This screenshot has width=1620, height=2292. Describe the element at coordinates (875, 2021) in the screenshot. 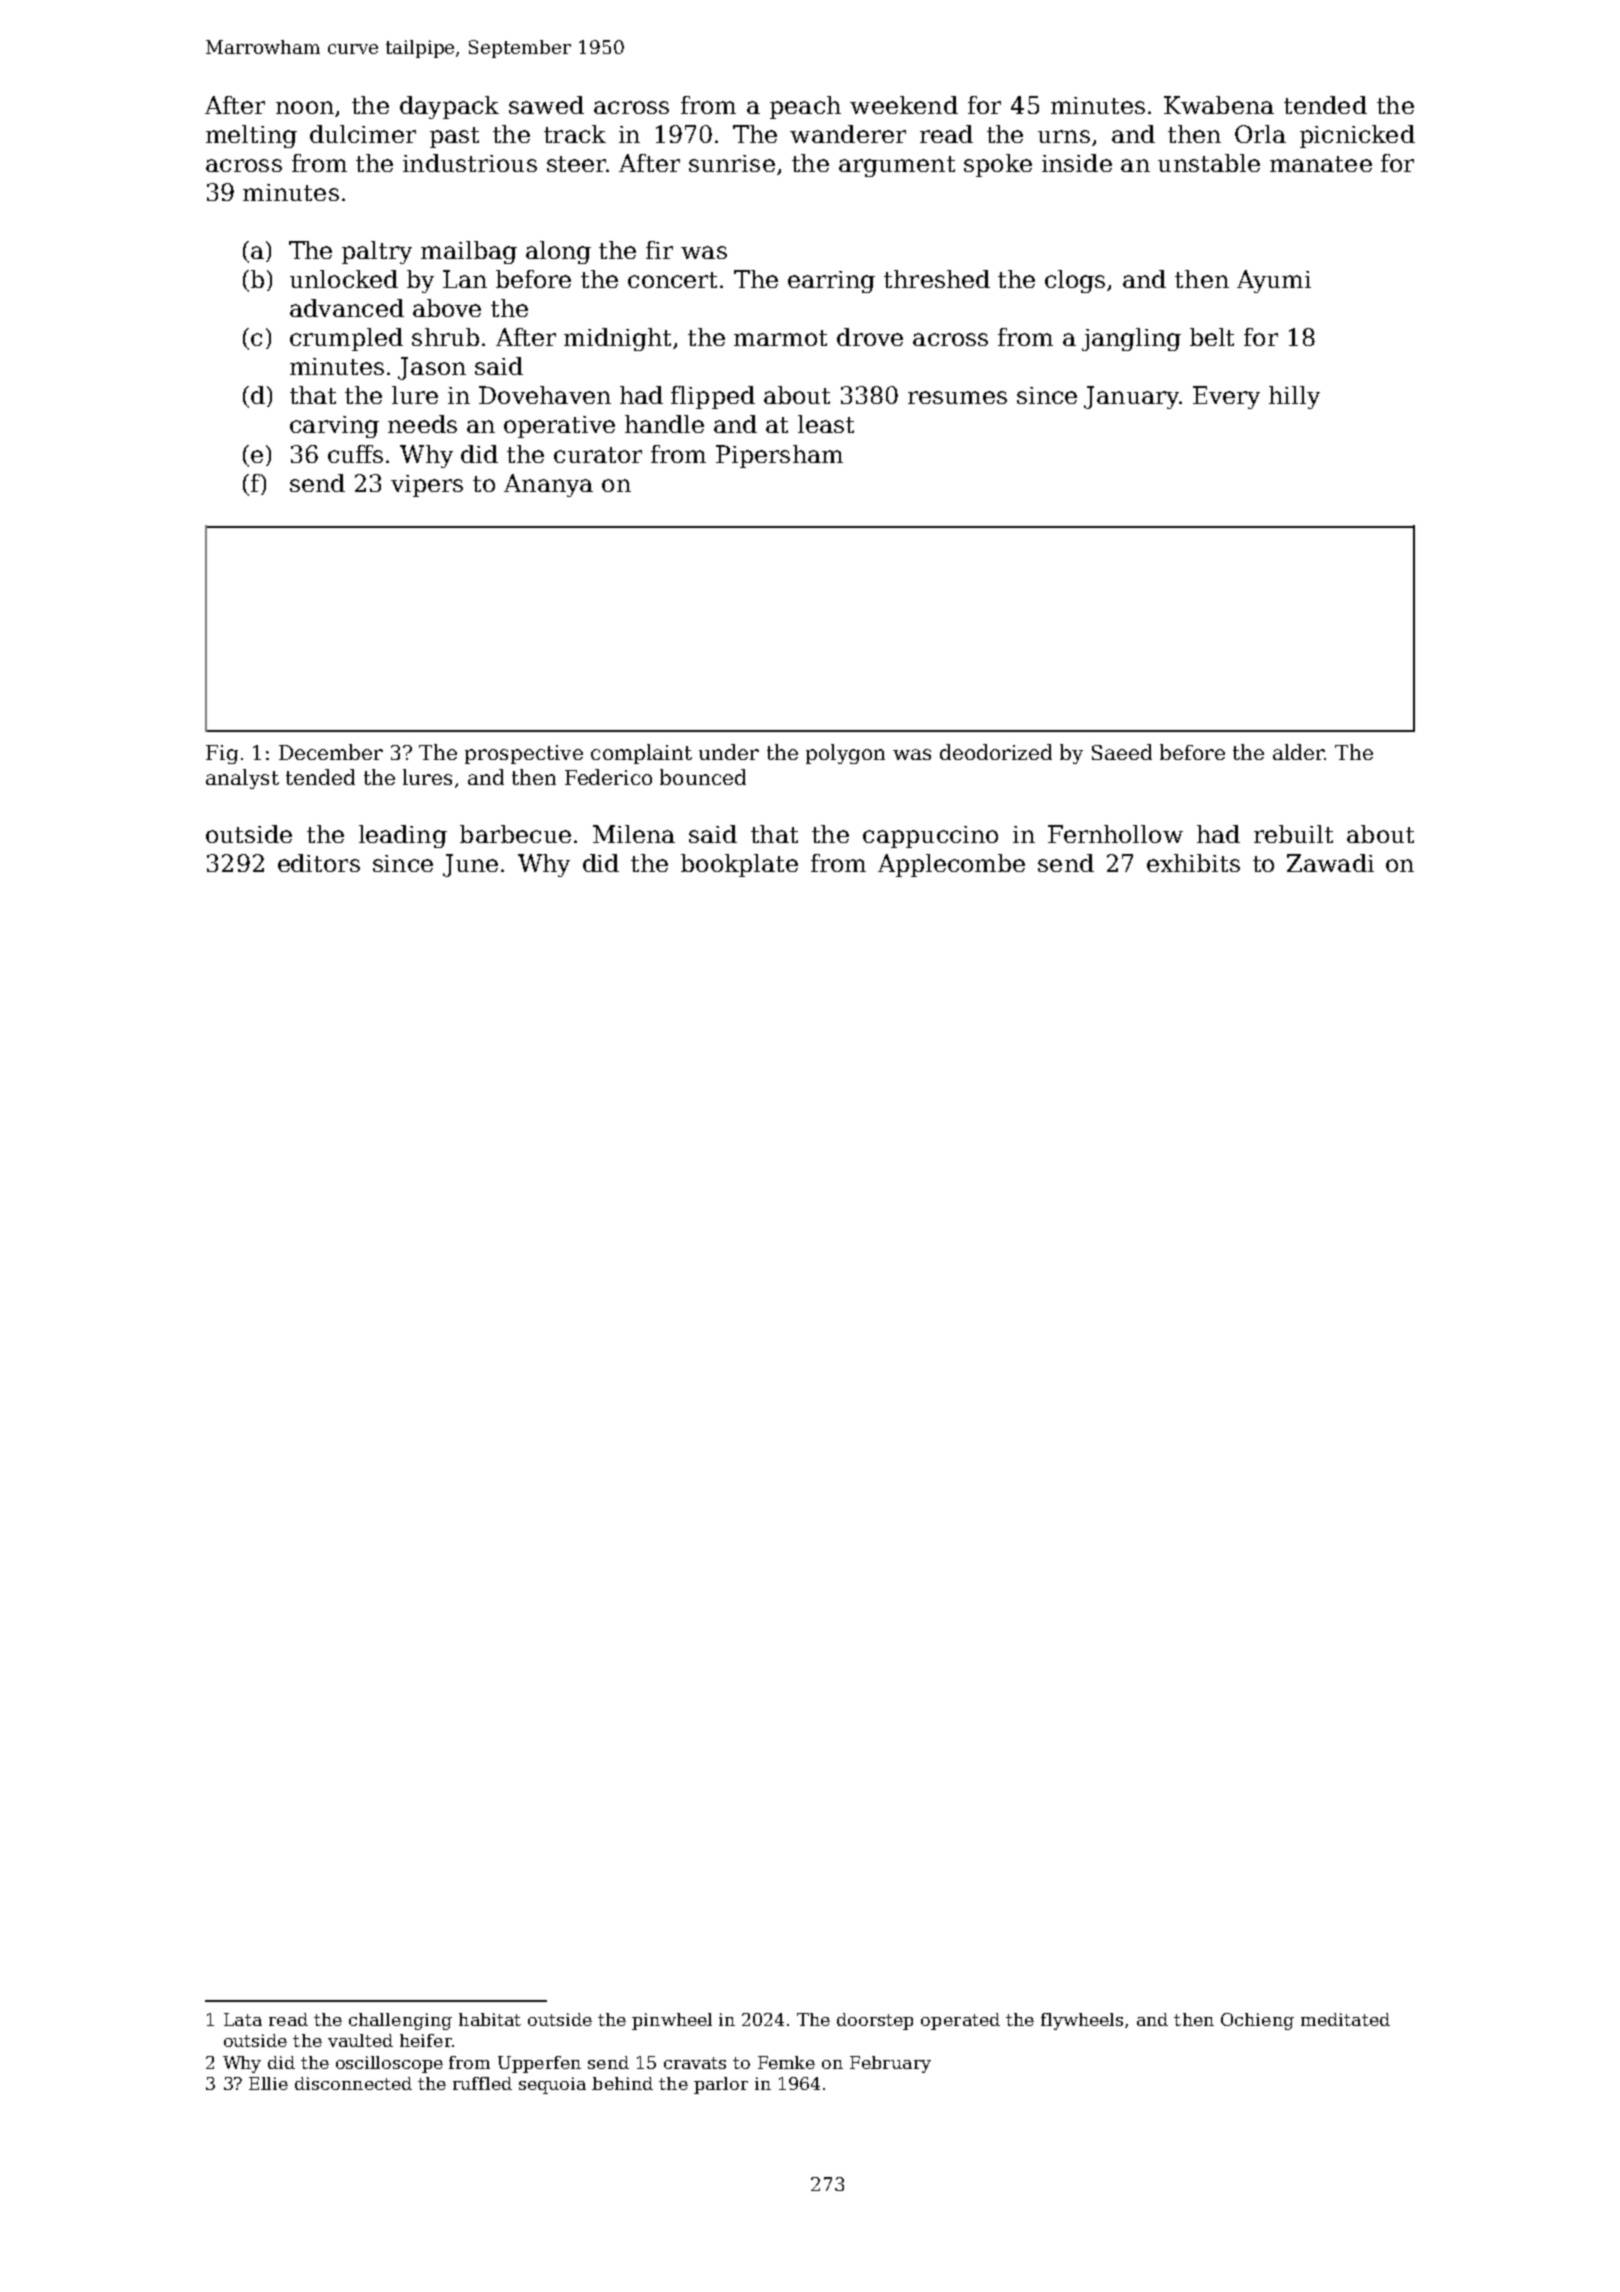

I see `doorstep` at that location.
